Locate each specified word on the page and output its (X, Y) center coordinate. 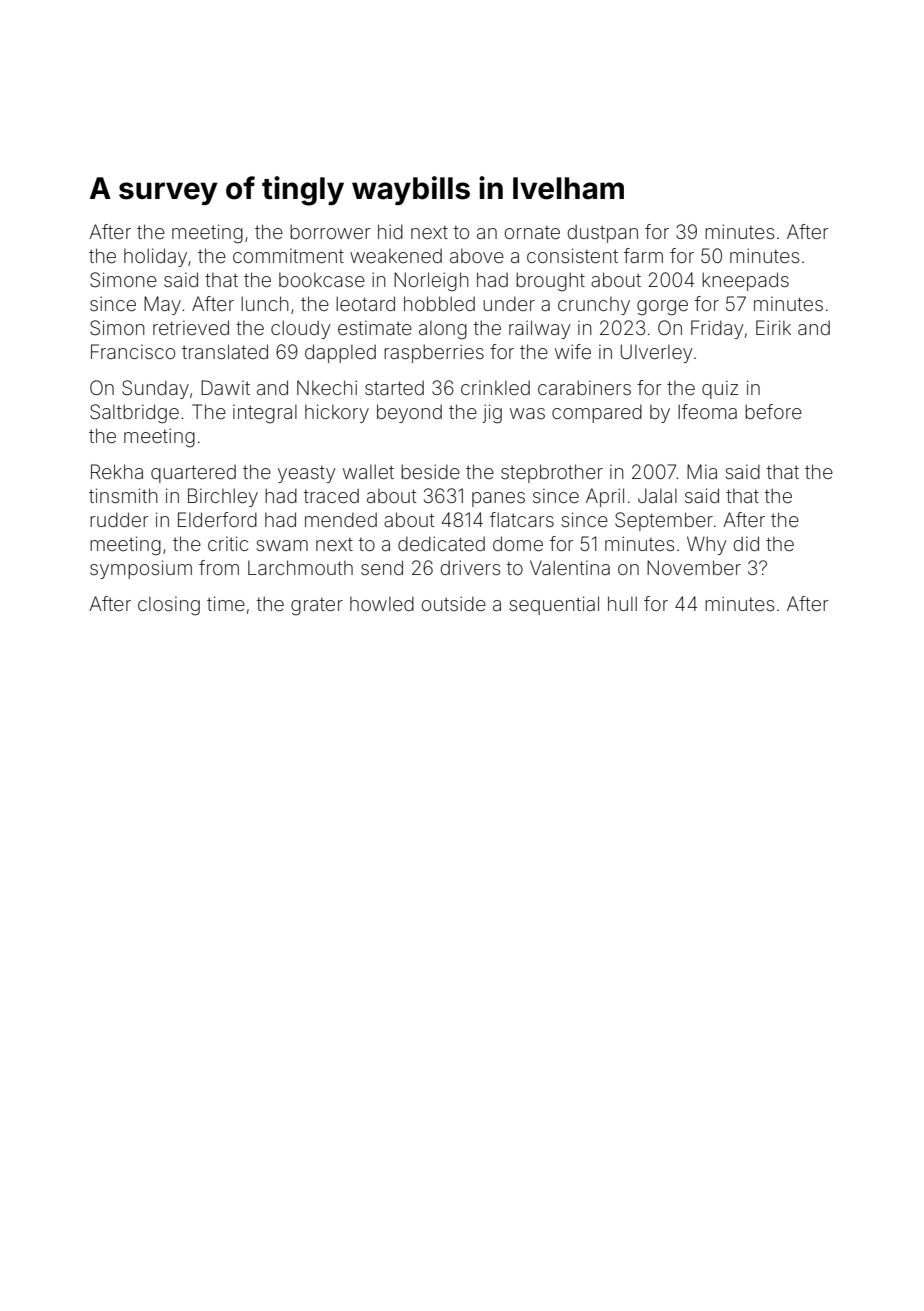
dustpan (602, 233)
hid (390, 231)
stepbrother (552, 473)
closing (169, 606)
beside (430, 471)
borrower (330, 231)
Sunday (155, 389)
